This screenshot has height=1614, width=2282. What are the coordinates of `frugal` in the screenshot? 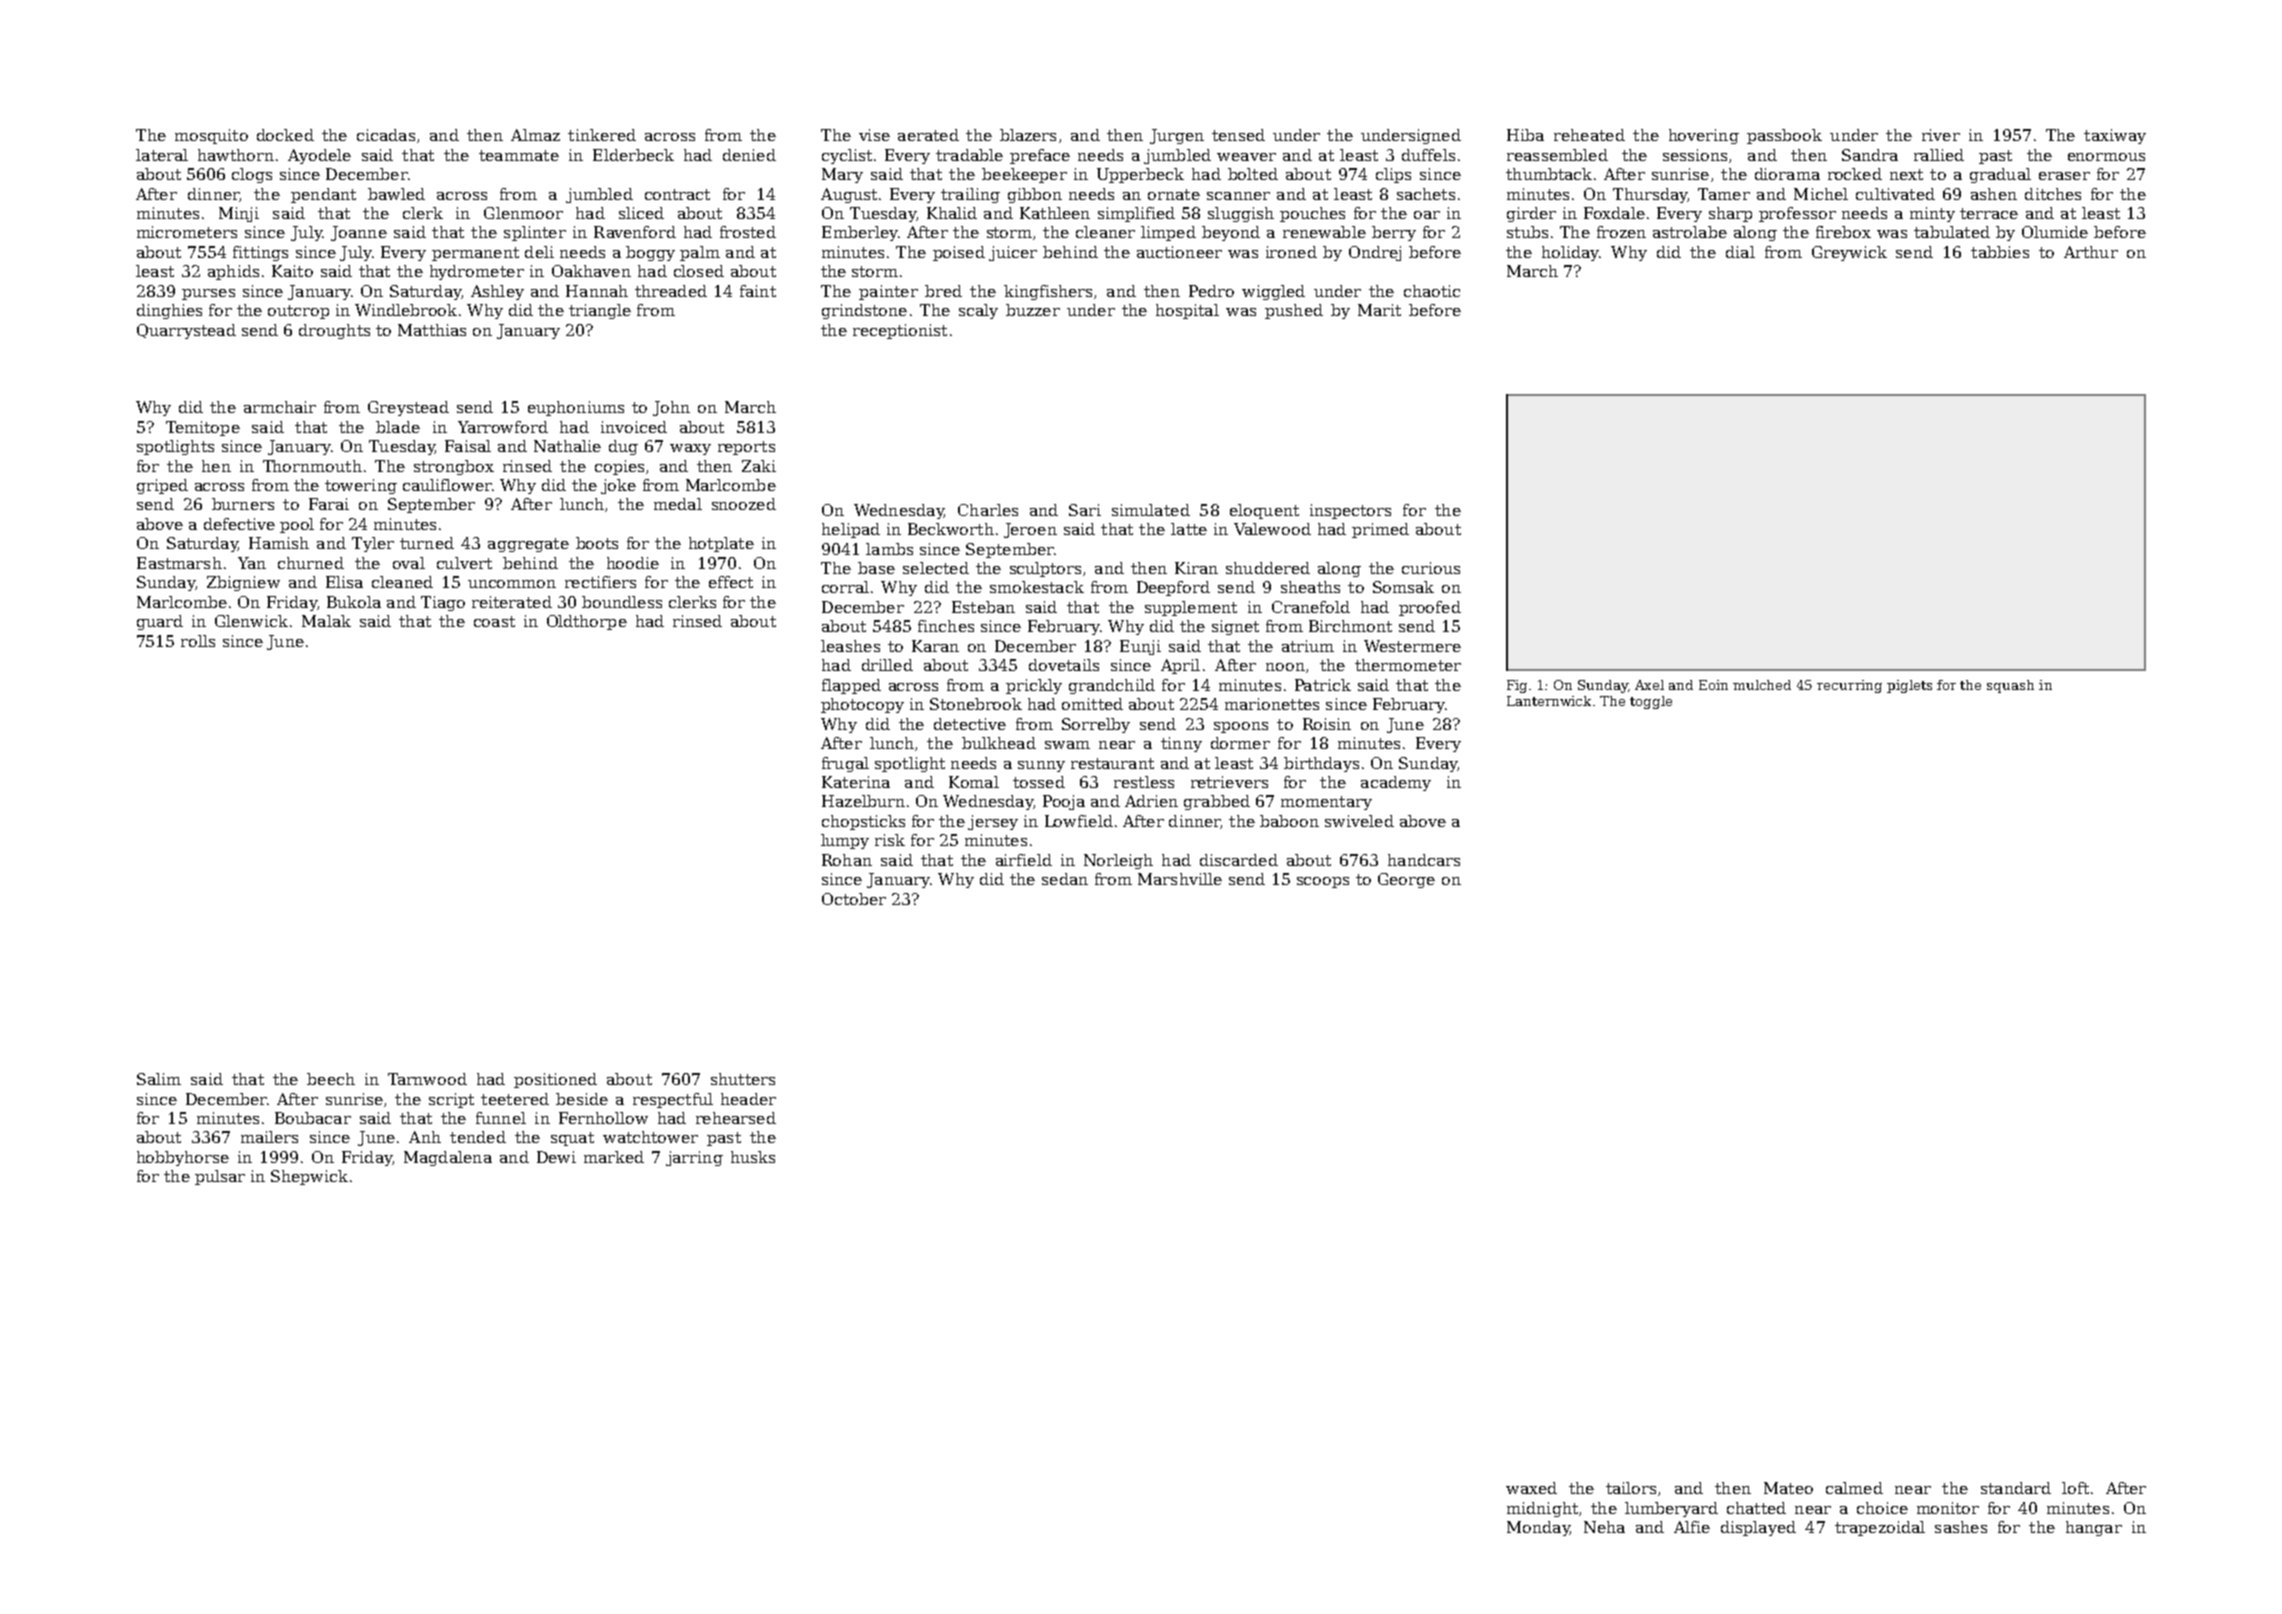 It's located at (845, 764).
